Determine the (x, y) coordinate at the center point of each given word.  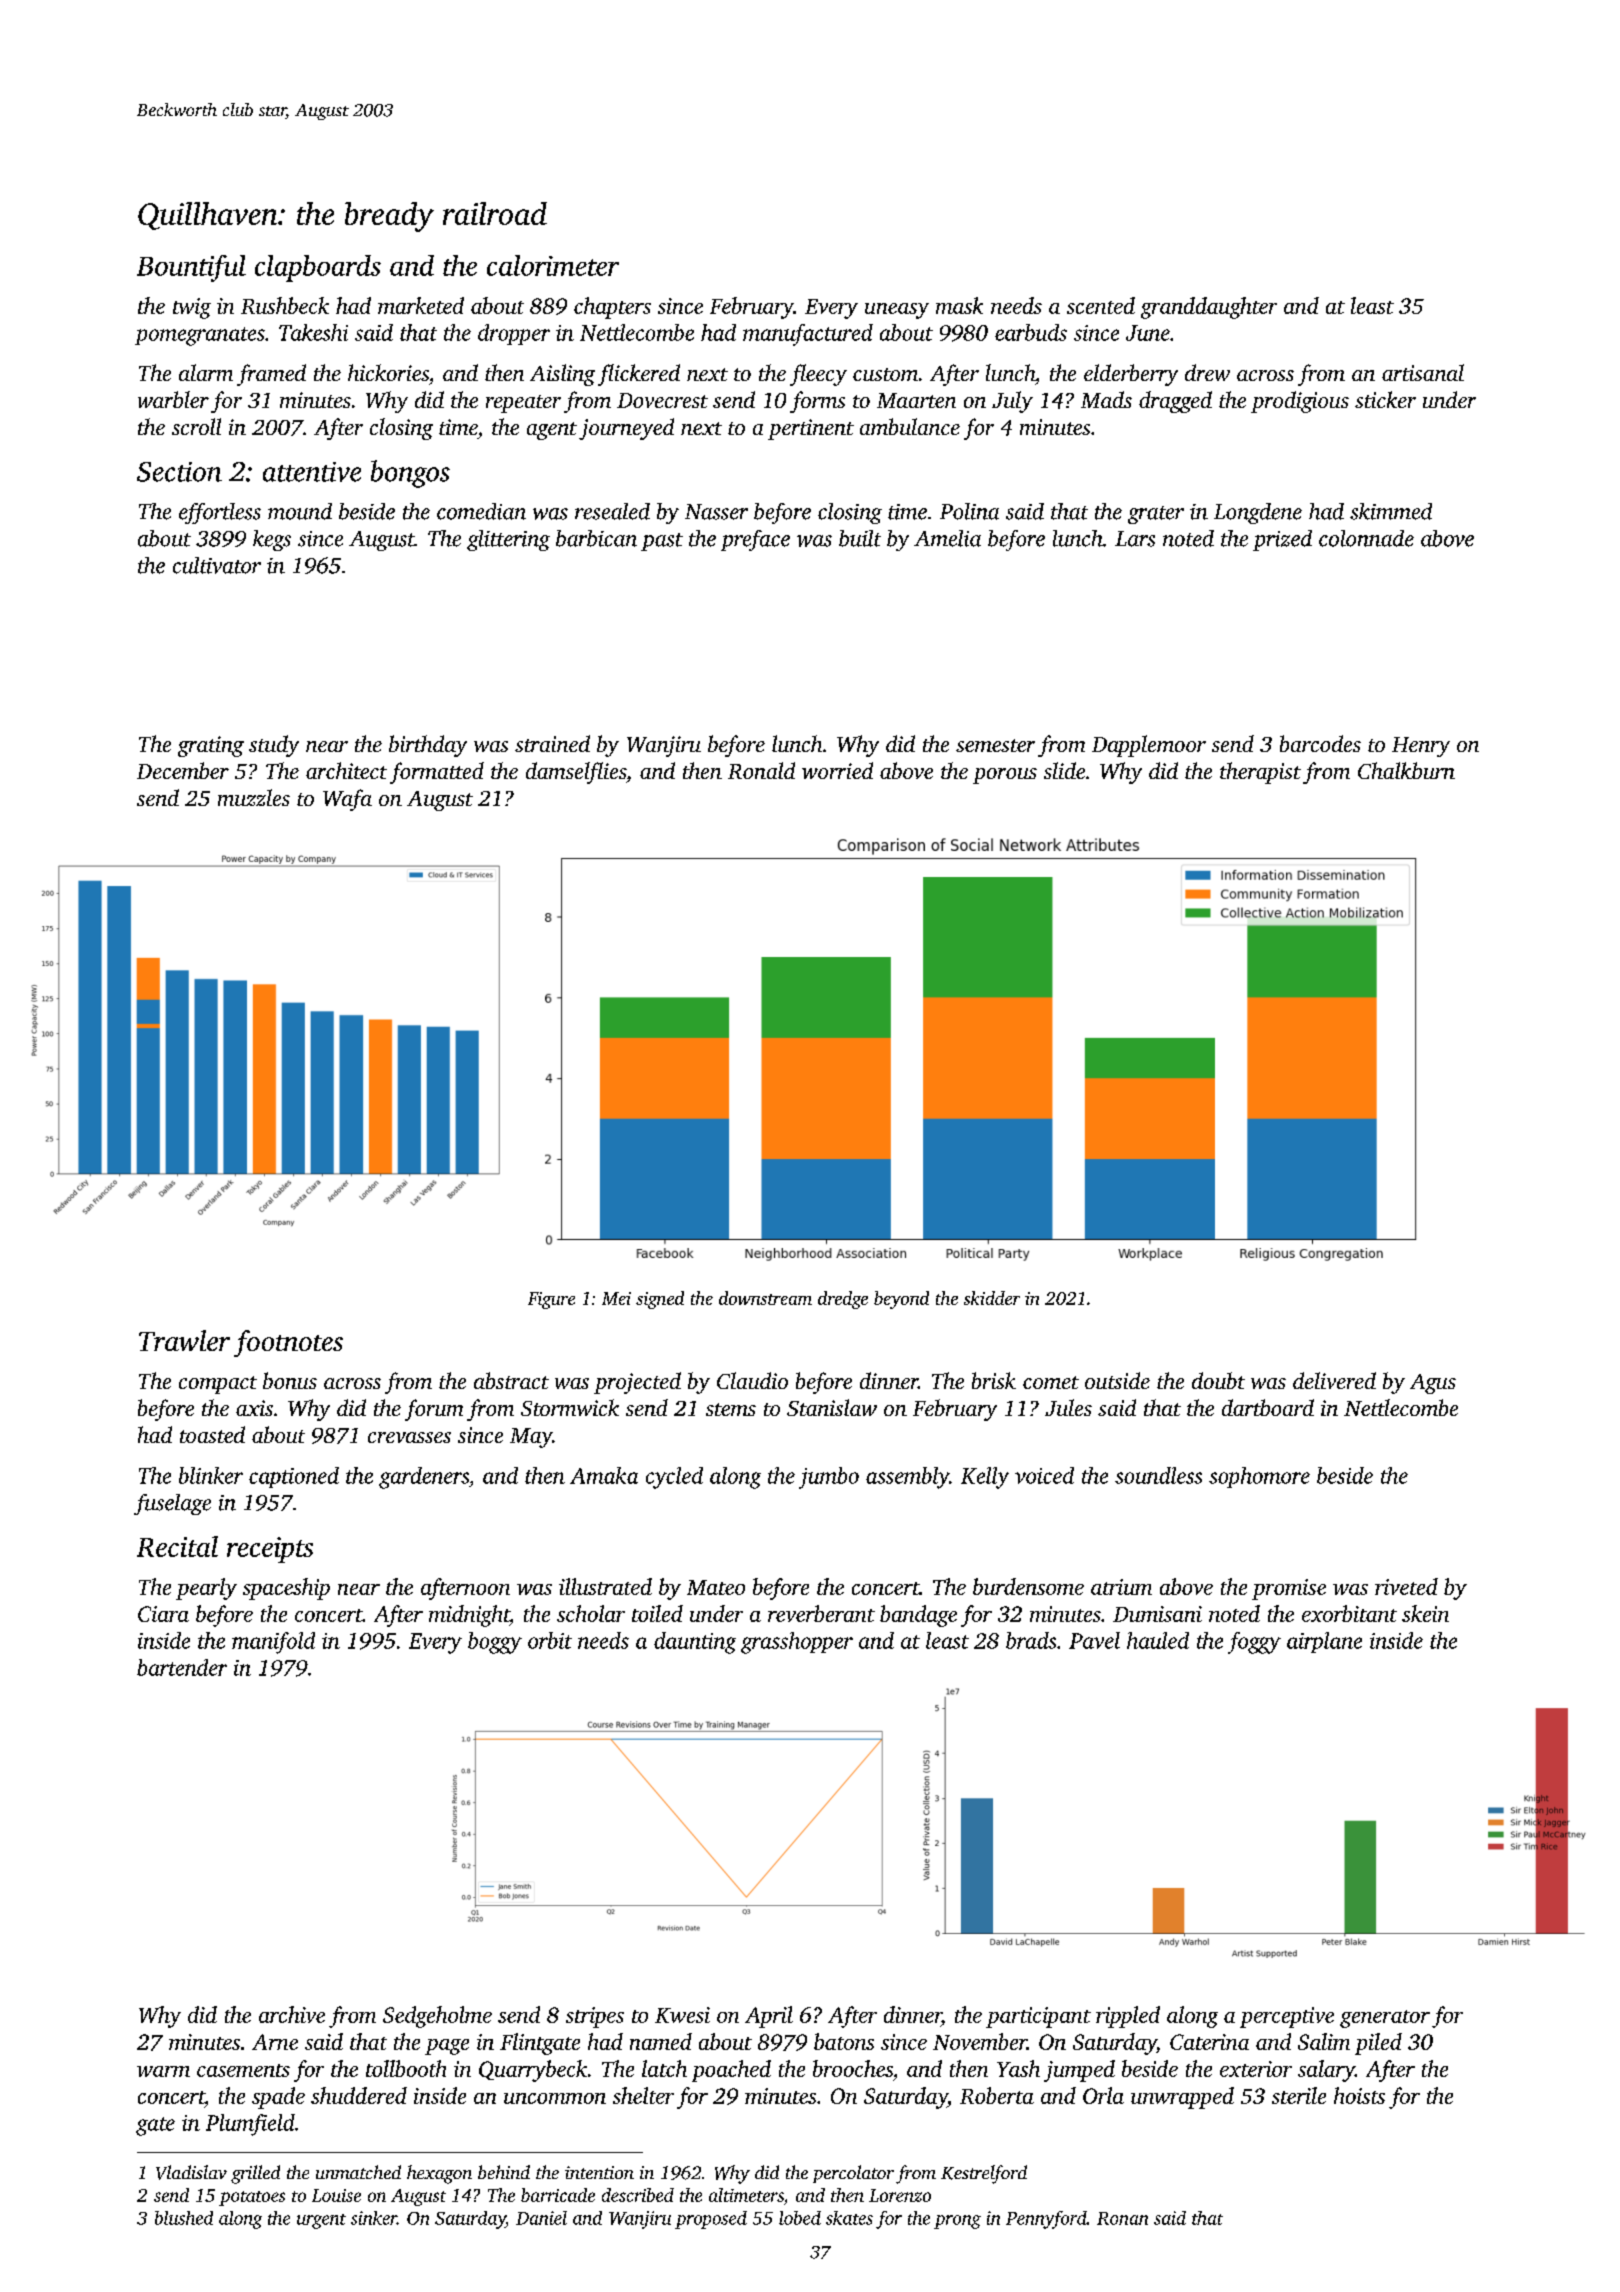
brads (1031, 1640)
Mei (616, 1298)
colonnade (1366, 538)
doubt (1218, 1380)
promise (1289, 1589)
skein (1425, 1613)
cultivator (217, 565)
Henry (1421, 747)
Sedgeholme (437, 2017)
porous (1005, 776)
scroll (196, 426)
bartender (182, 1667)
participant (1038, 2017)
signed (660, 1300)
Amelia (947, 538)
